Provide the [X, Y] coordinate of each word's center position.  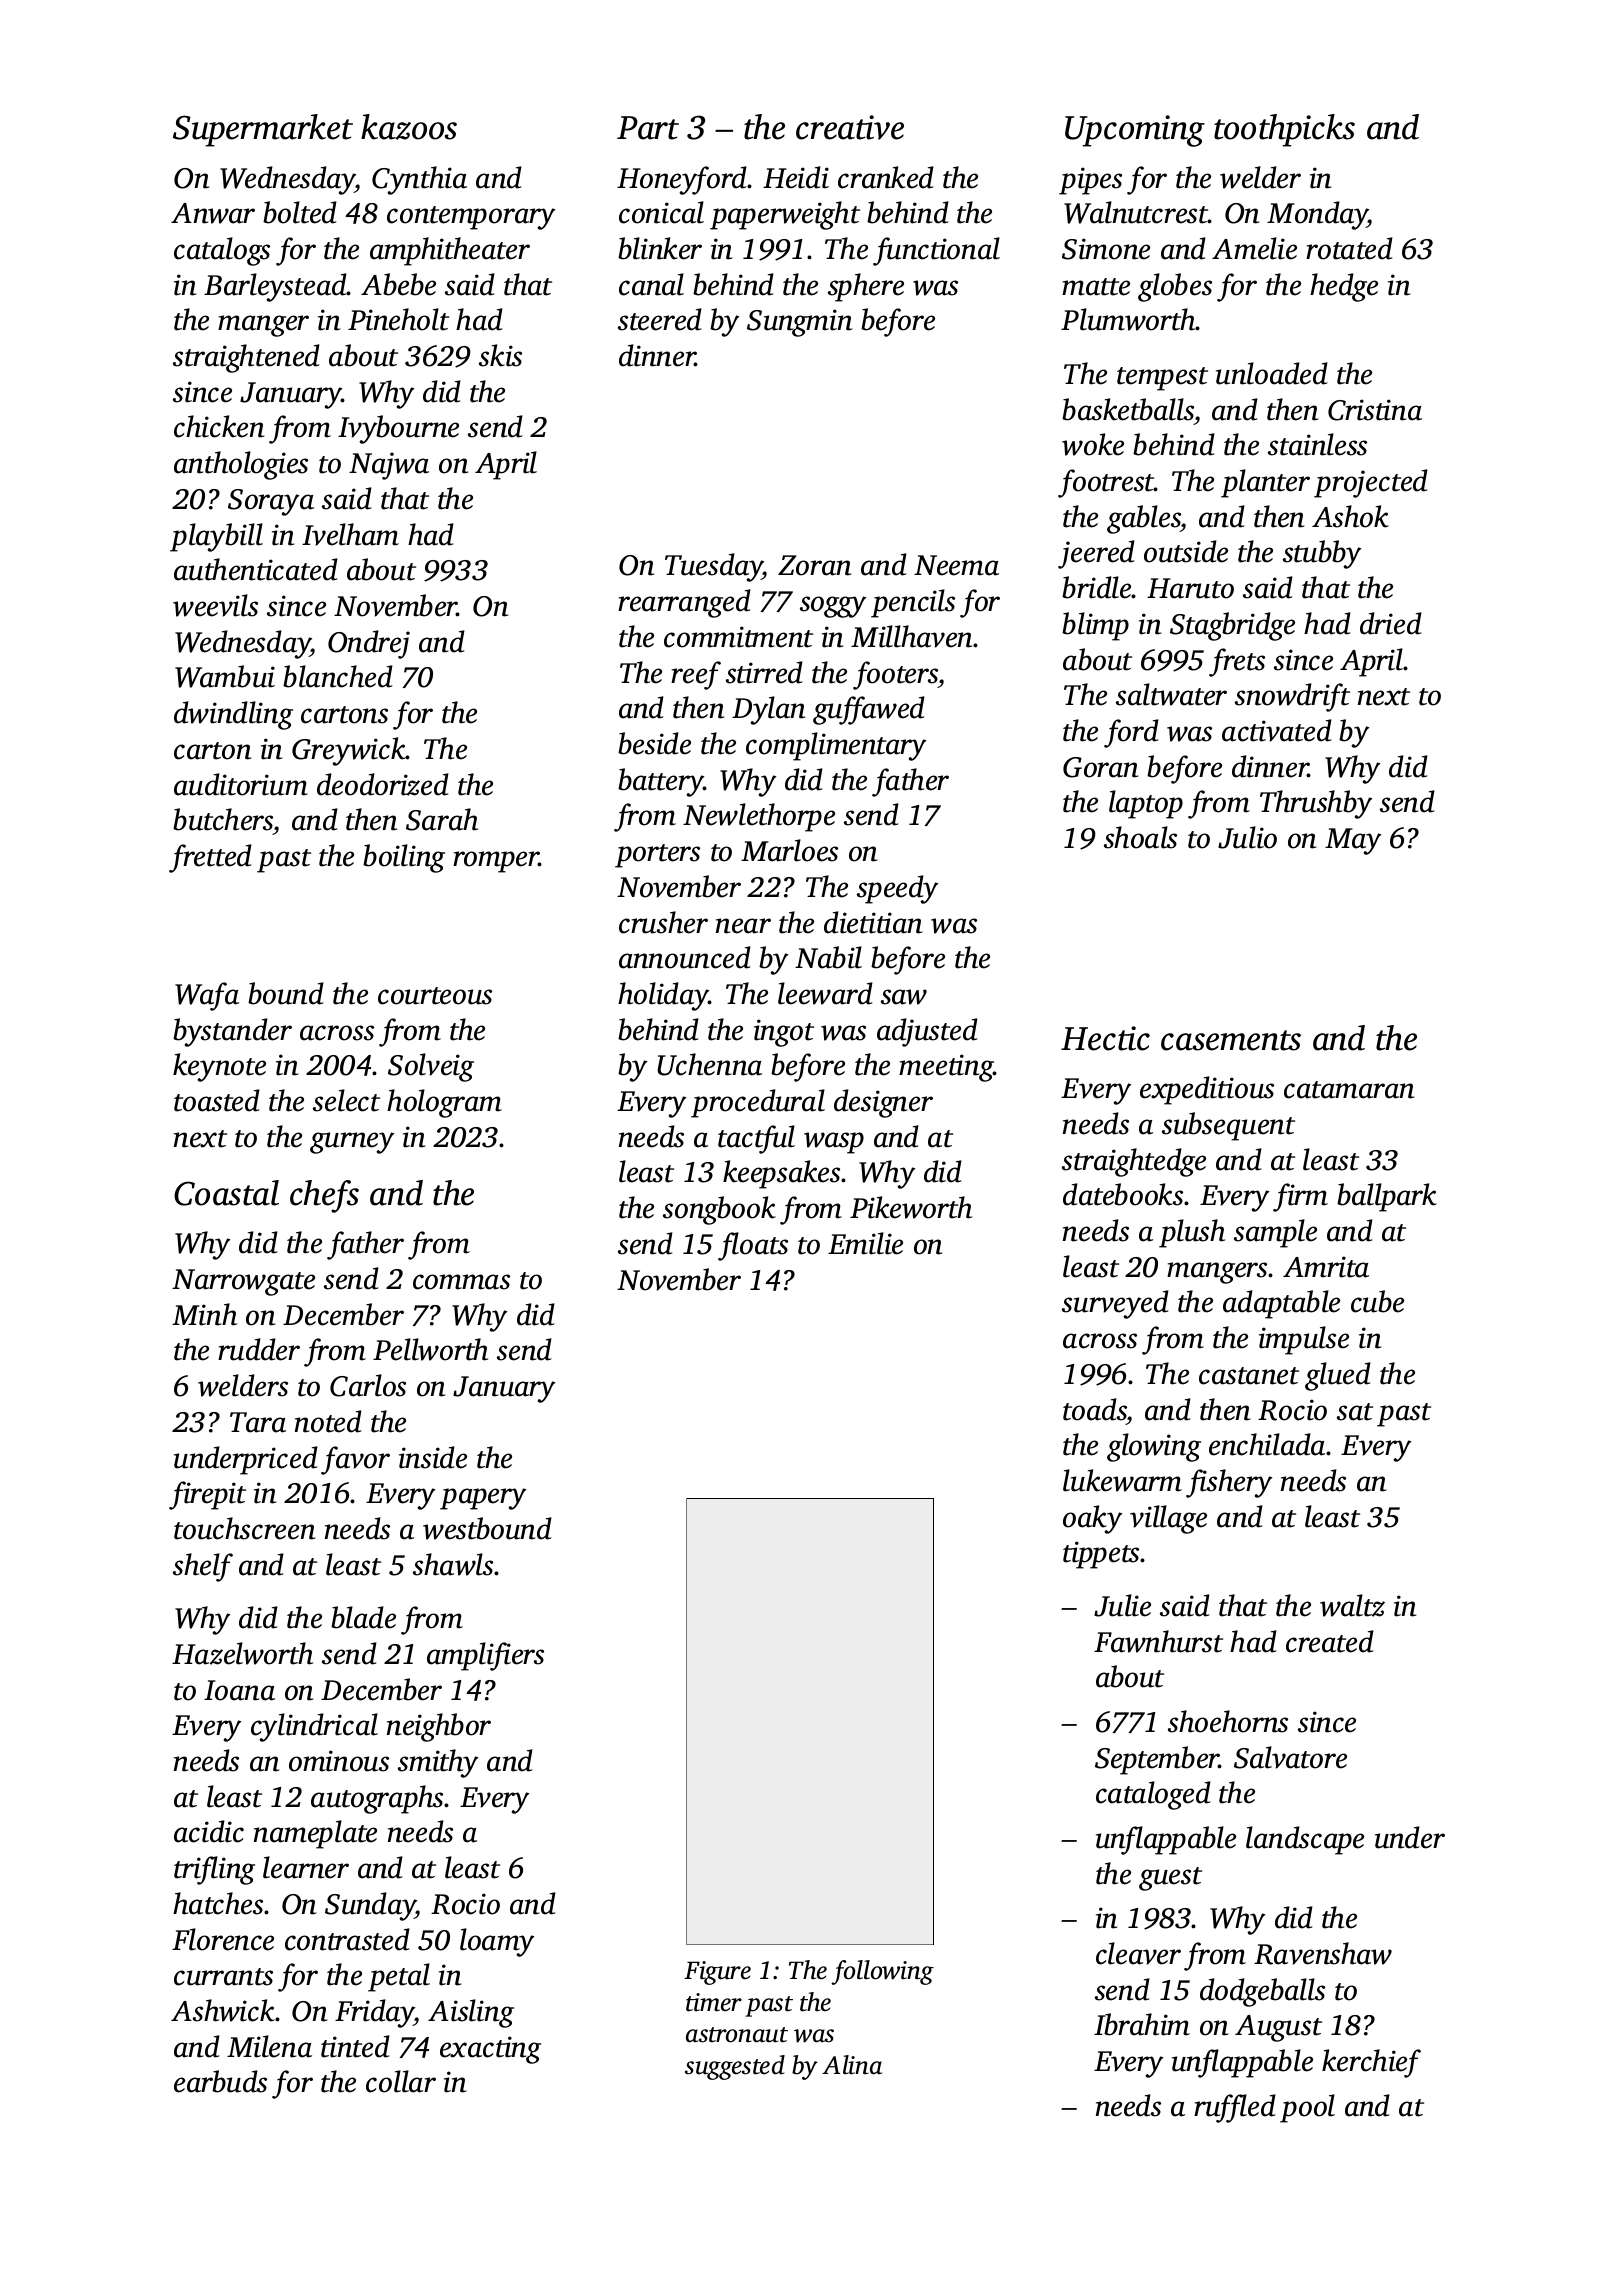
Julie [1122, 1605]
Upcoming [1135, 131]
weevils [215, 605]
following [882, 1972]
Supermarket [263, 130]
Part [648, 128]
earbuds [220, 2081]
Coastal [226, 1193]
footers [895, 675]
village [1168, 1519]
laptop [1146, 804]
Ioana [239, 1690]
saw [904, 997]
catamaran [1349, 1090]
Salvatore [1290, 1757]
